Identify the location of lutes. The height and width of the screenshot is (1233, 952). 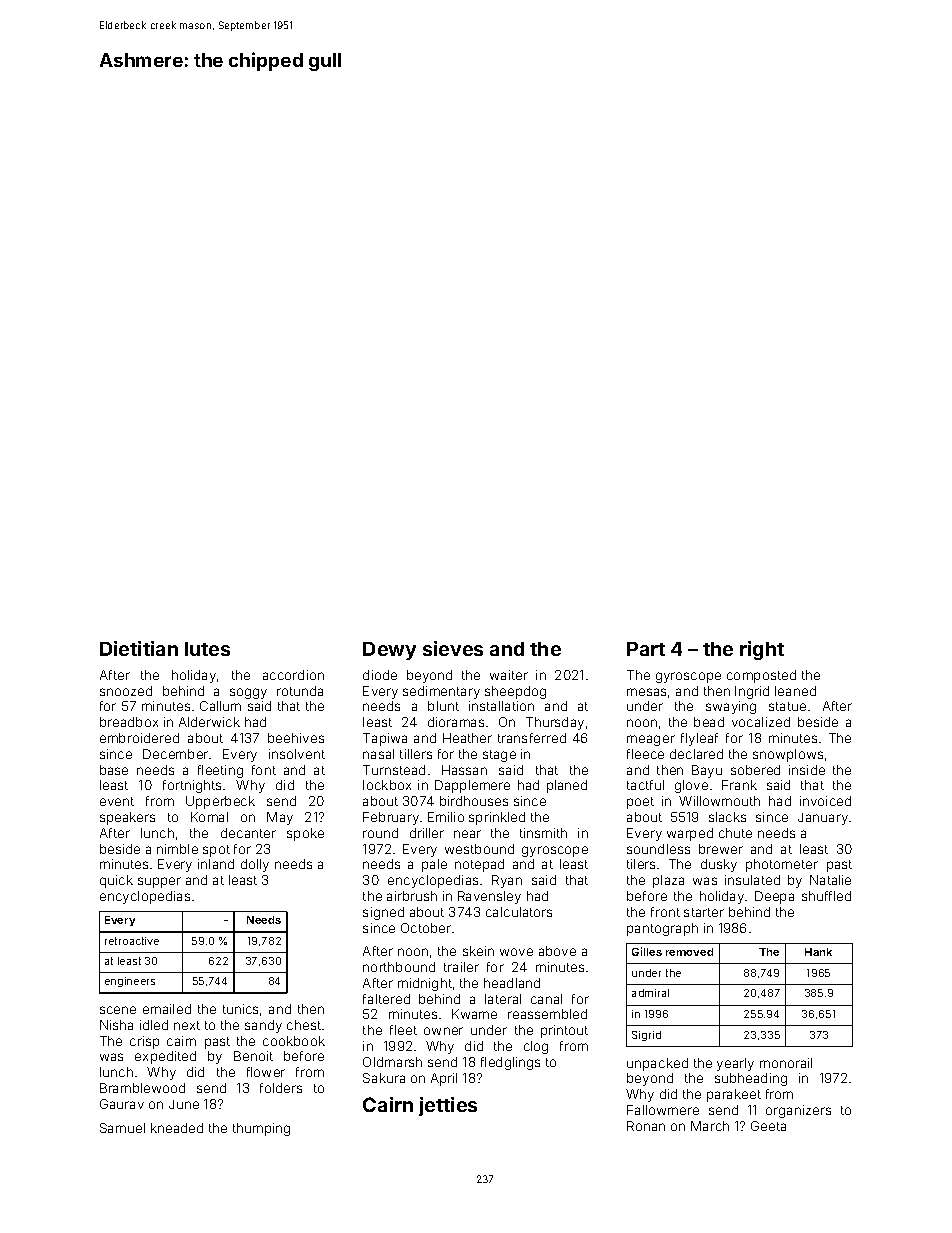
(207, 649).
